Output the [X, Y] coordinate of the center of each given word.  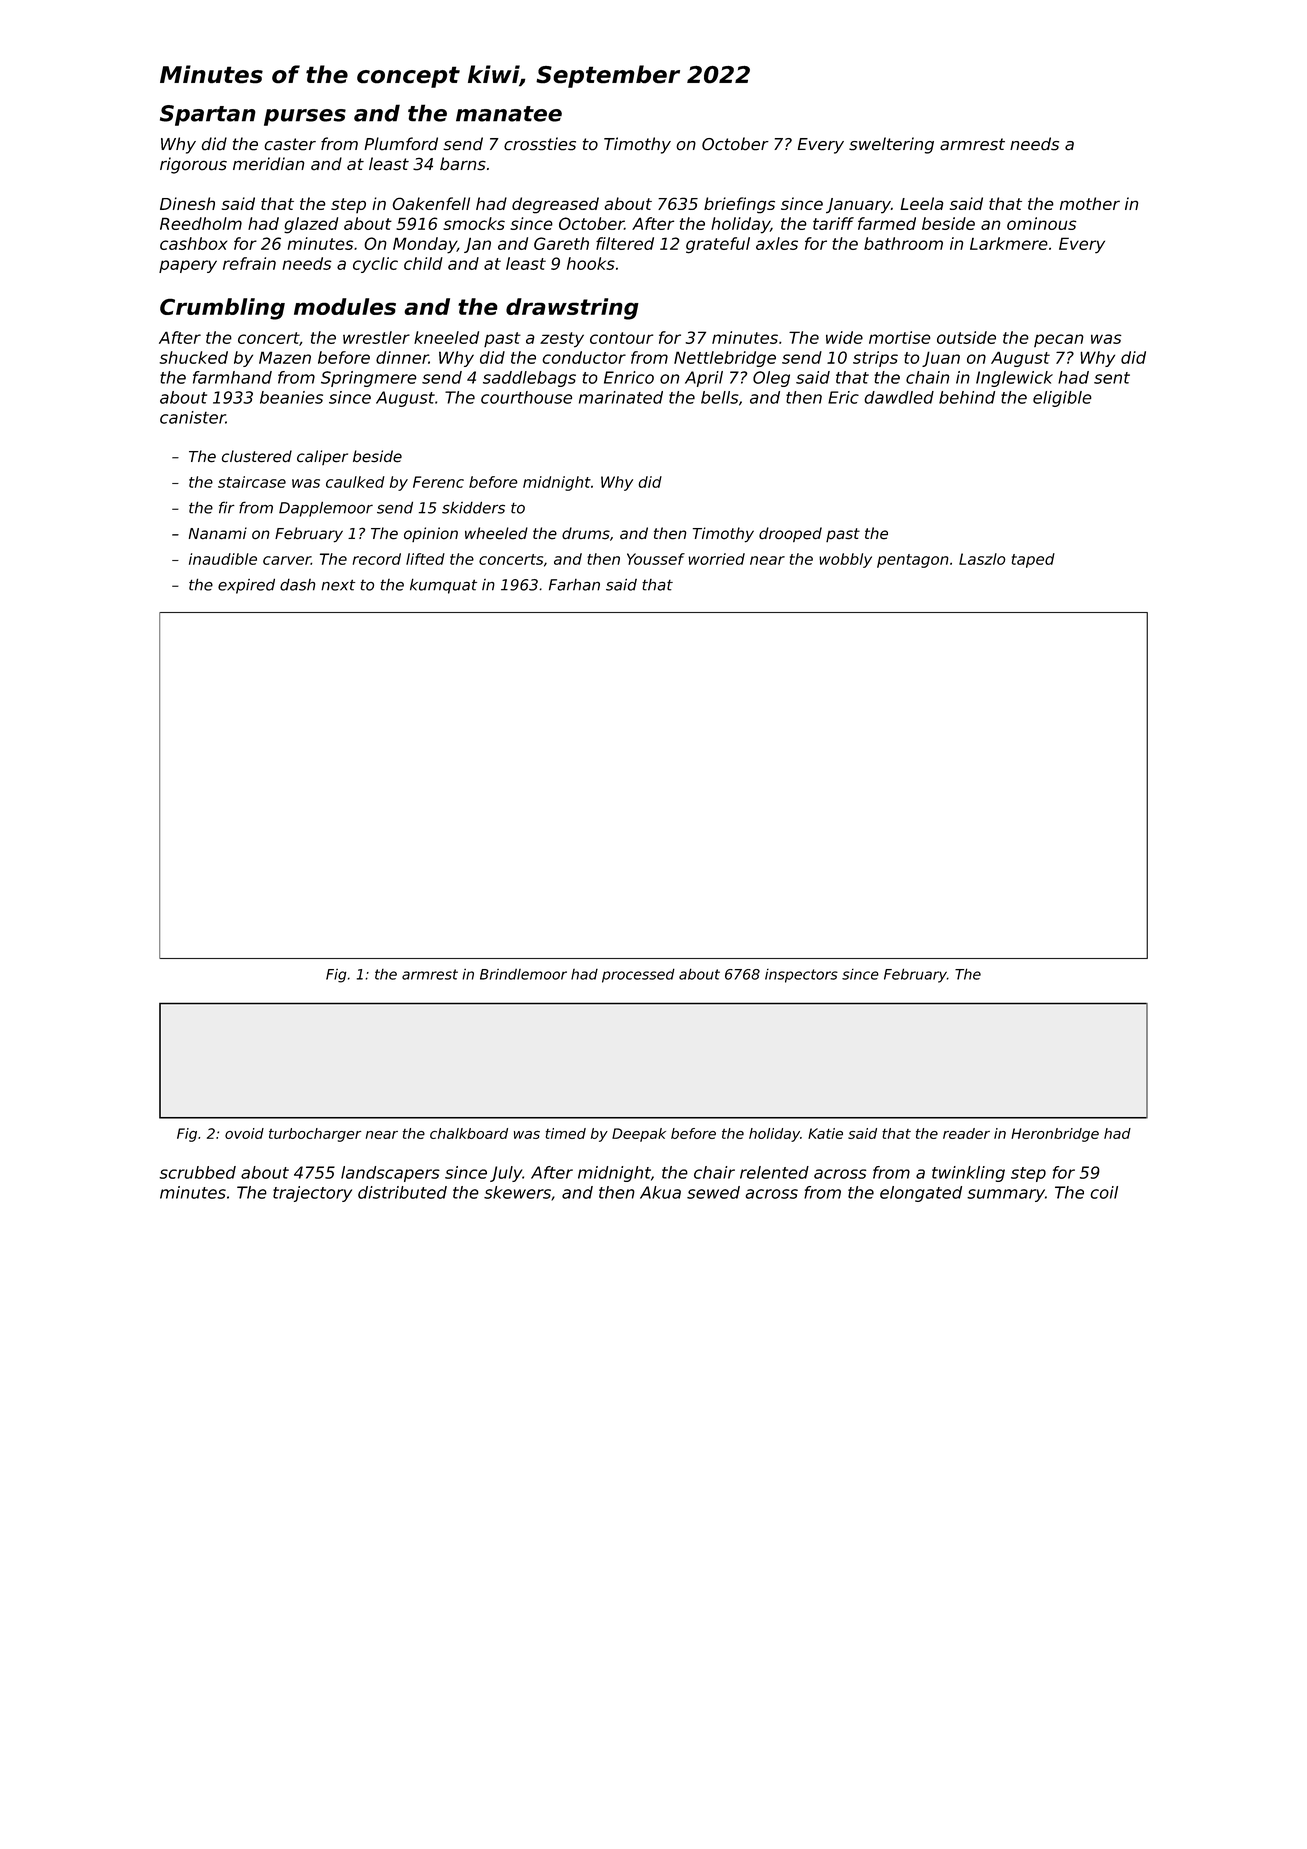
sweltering [891, 145]
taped [1033, 560]
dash [297, 585]
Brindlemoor [523, 974]
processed [638, 975]
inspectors [801, 976]
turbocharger [315, 1135]
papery [188, 266]
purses [305, 117]
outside [966, 337]
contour [621, 338]
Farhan [574, 585]
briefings [739, 205]
